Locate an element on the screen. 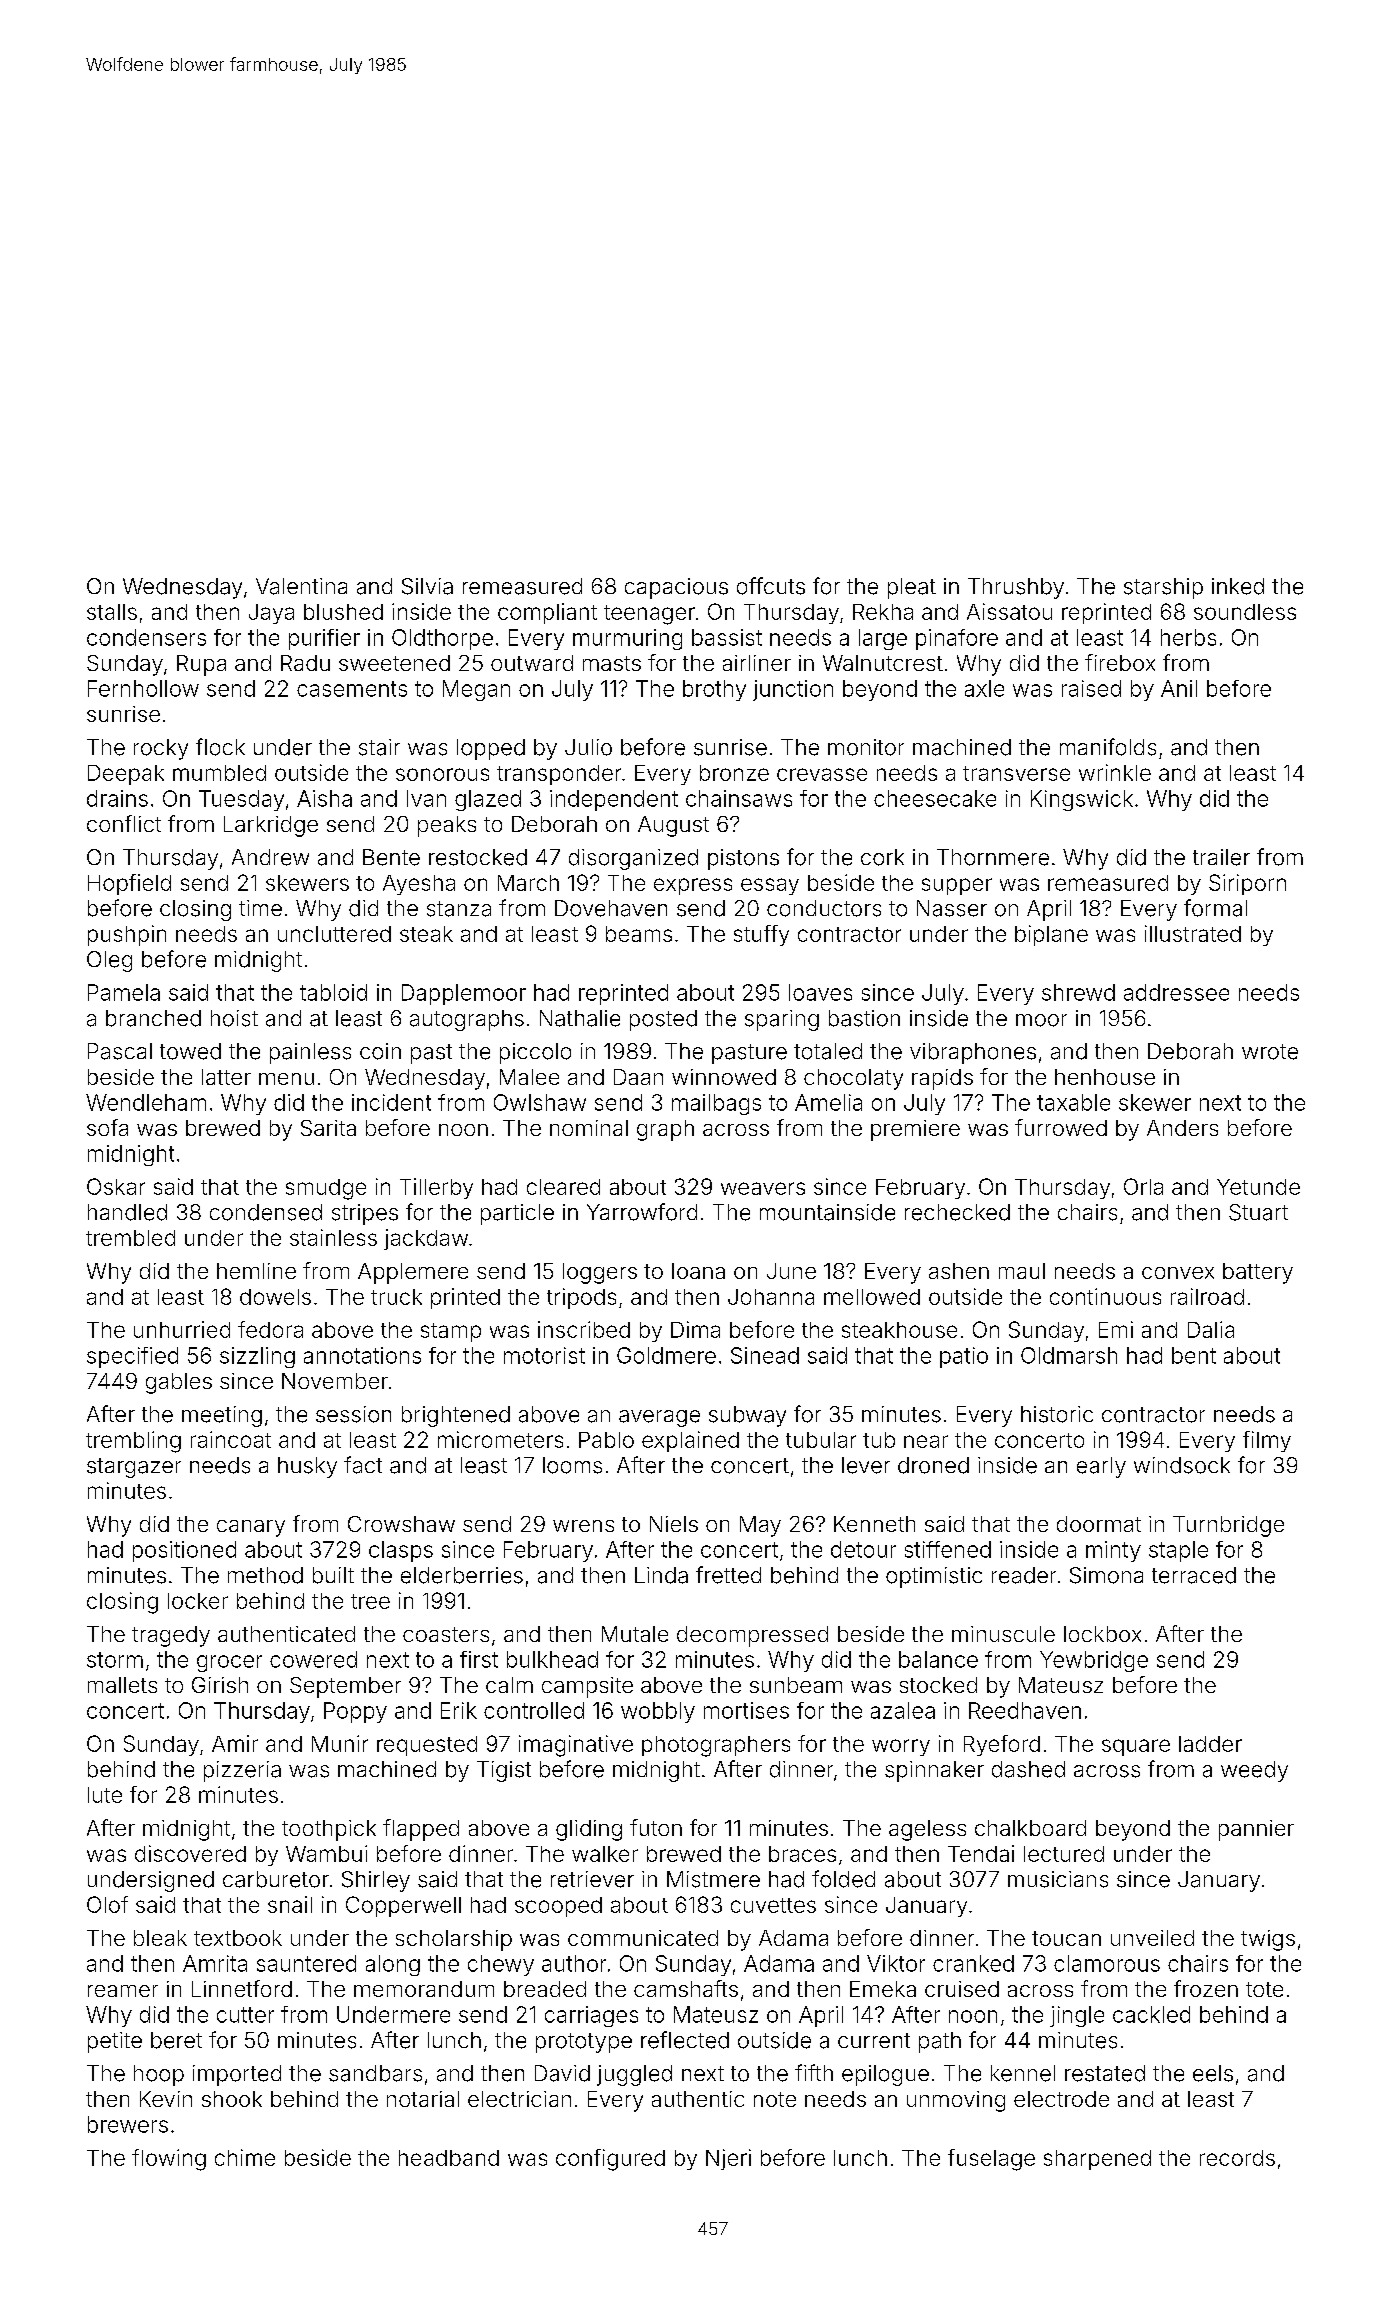  cork is located at coordinates (882, 857).
